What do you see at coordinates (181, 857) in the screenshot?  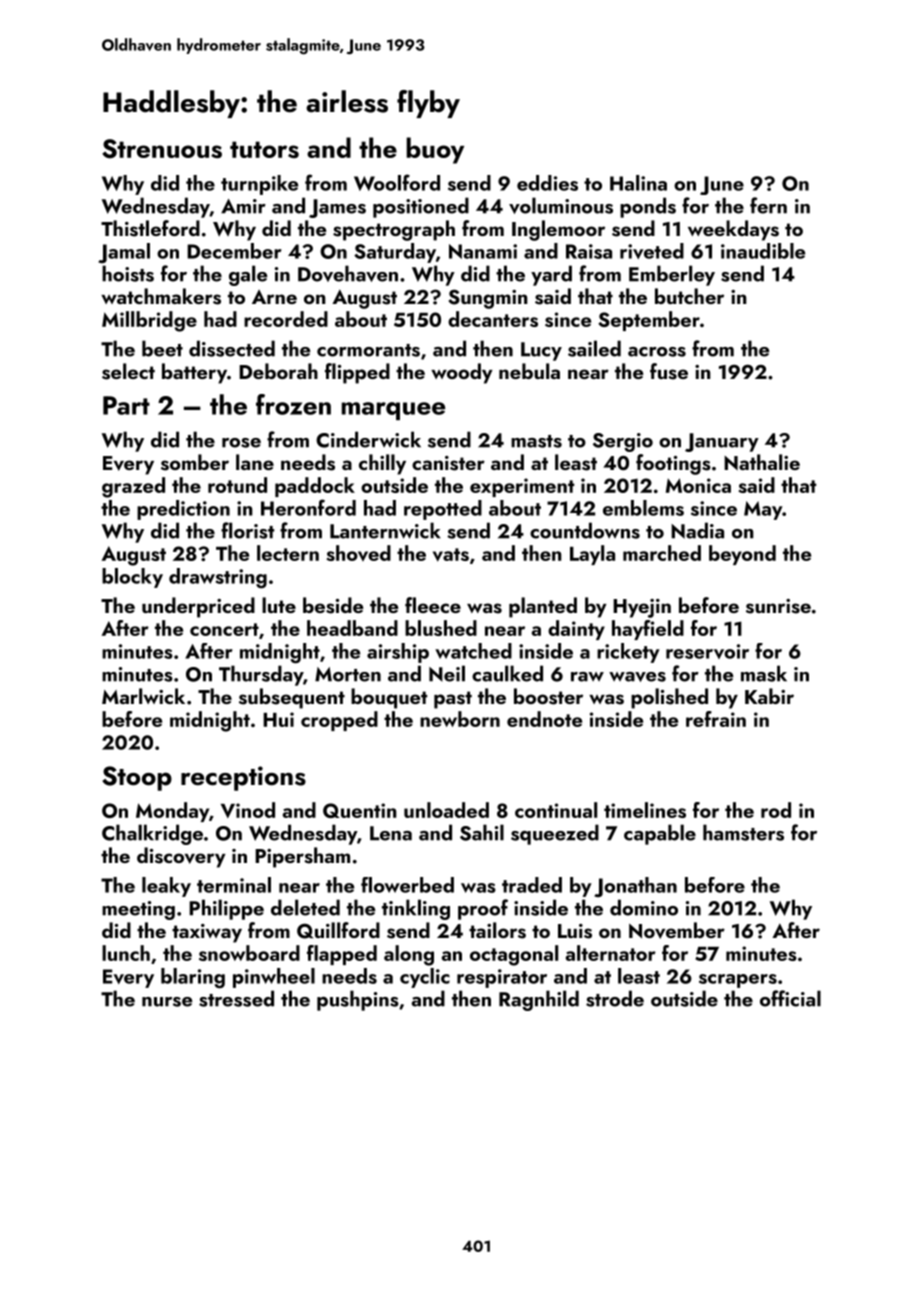 I see `discovery` at bounding box center [181, 857].
